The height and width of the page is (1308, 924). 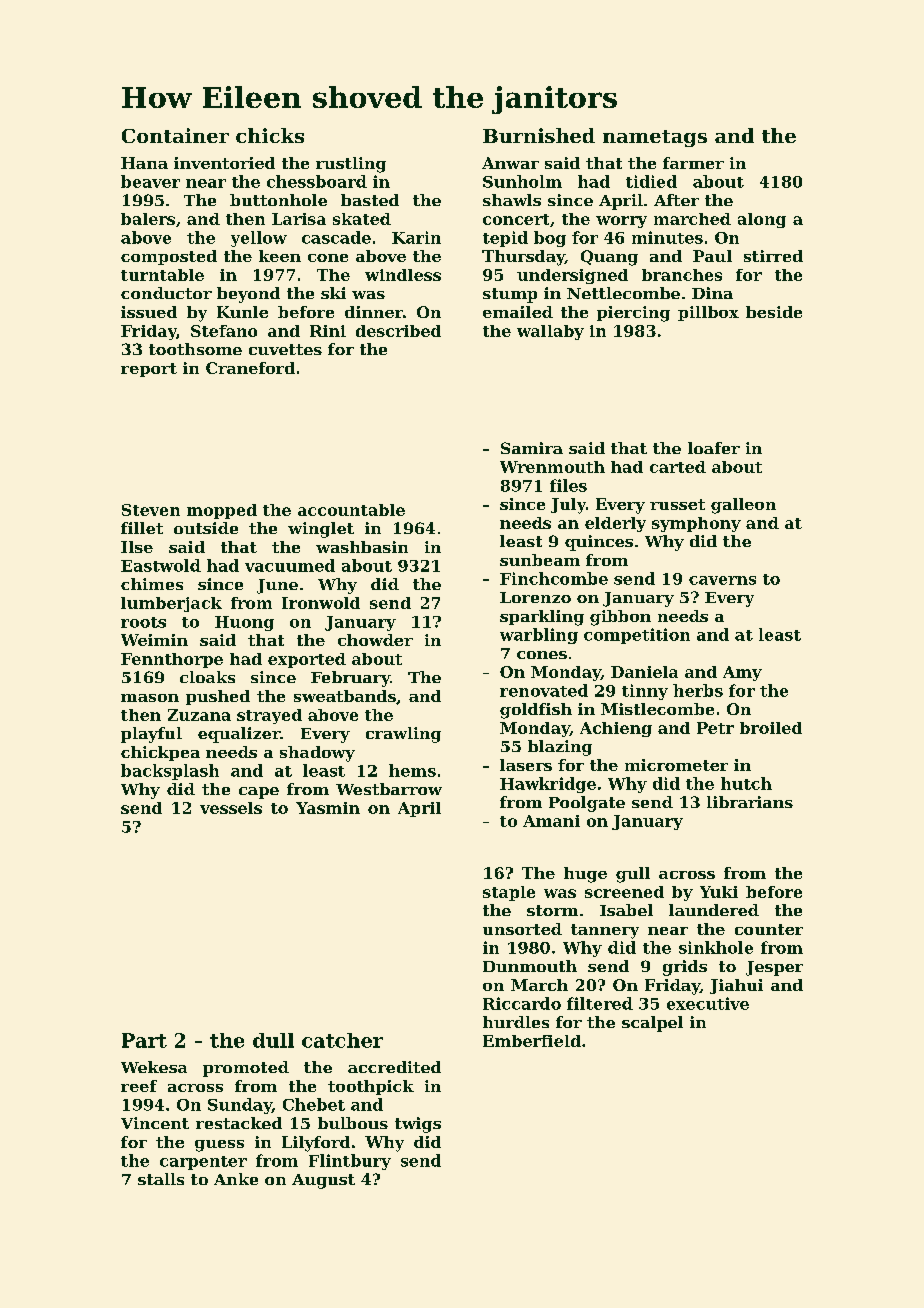 What do you see at coordinates (195, 349) in the page?
I see `toothsome` at bounding box center [195, 349].
